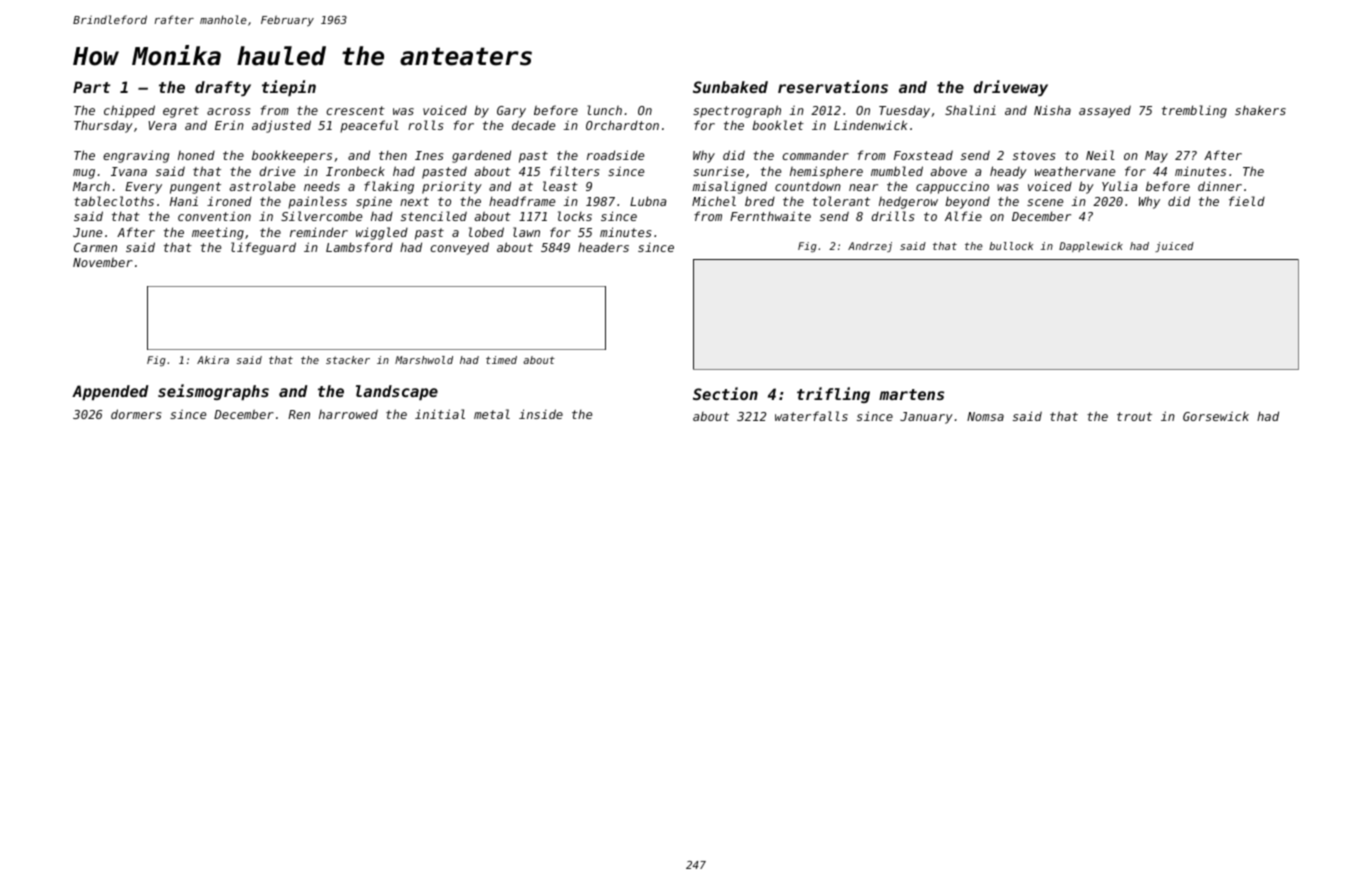 Image resolution: width=1372 pixels, height=887 pixels. I want to click on Part, so click(91, 87).
